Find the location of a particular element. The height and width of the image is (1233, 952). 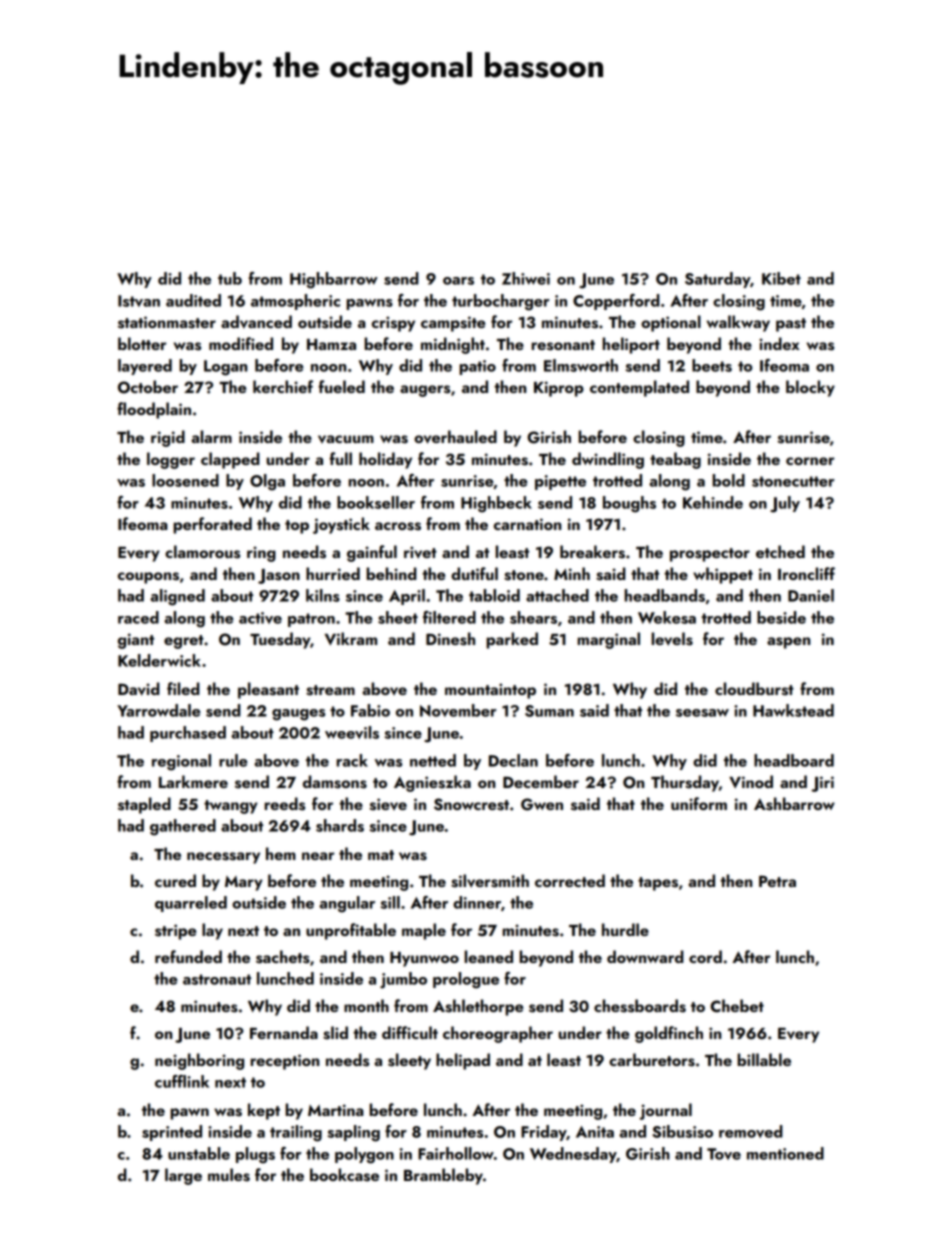

modified is located at coordinates (241, 343).
